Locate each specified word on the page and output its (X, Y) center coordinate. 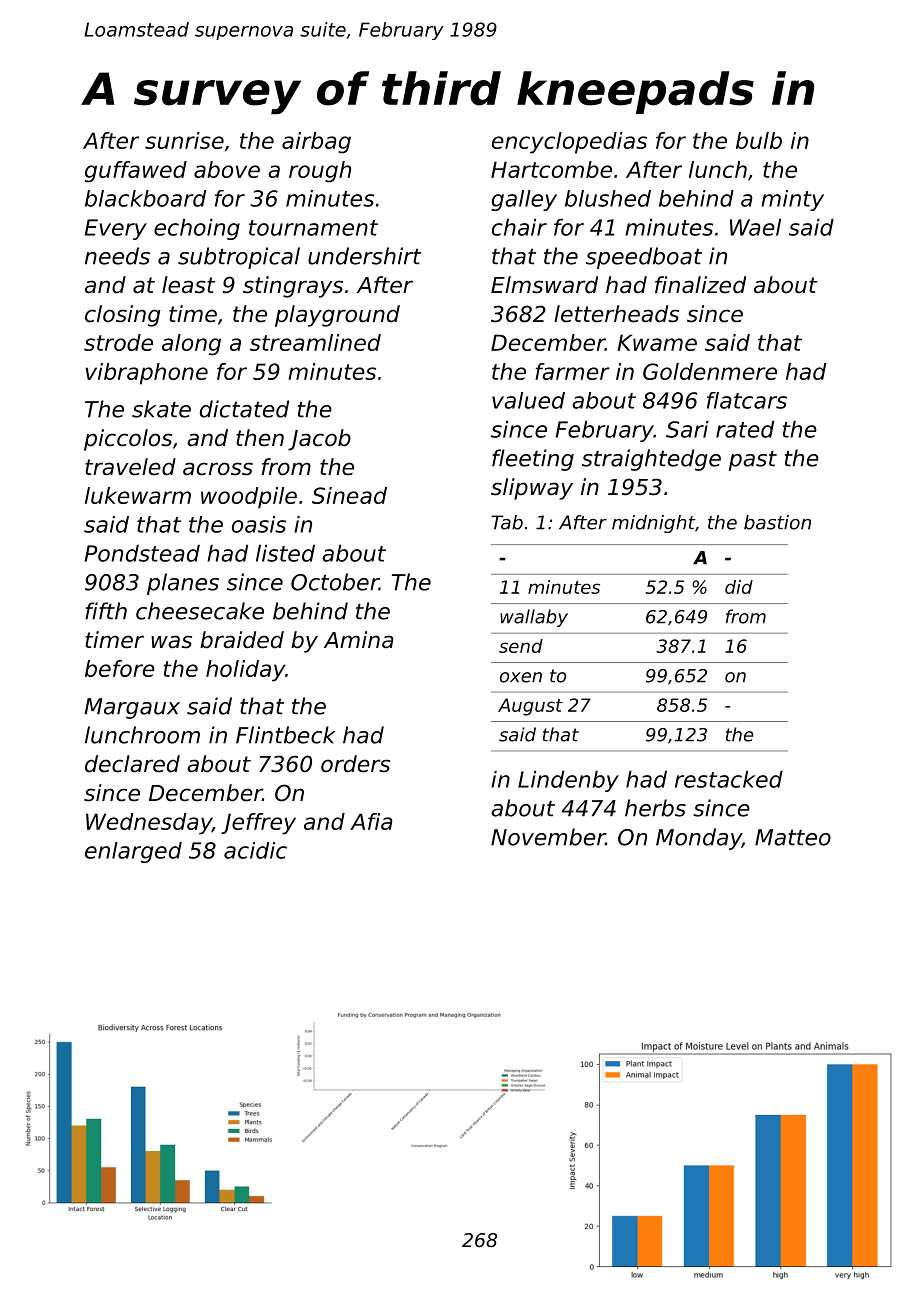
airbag (316, 143)
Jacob (319, 440)
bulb (759, 140)
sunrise (184, 140)
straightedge (651, 460)
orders (355, 764)
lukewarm (138, 495)
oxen (521, 677)
